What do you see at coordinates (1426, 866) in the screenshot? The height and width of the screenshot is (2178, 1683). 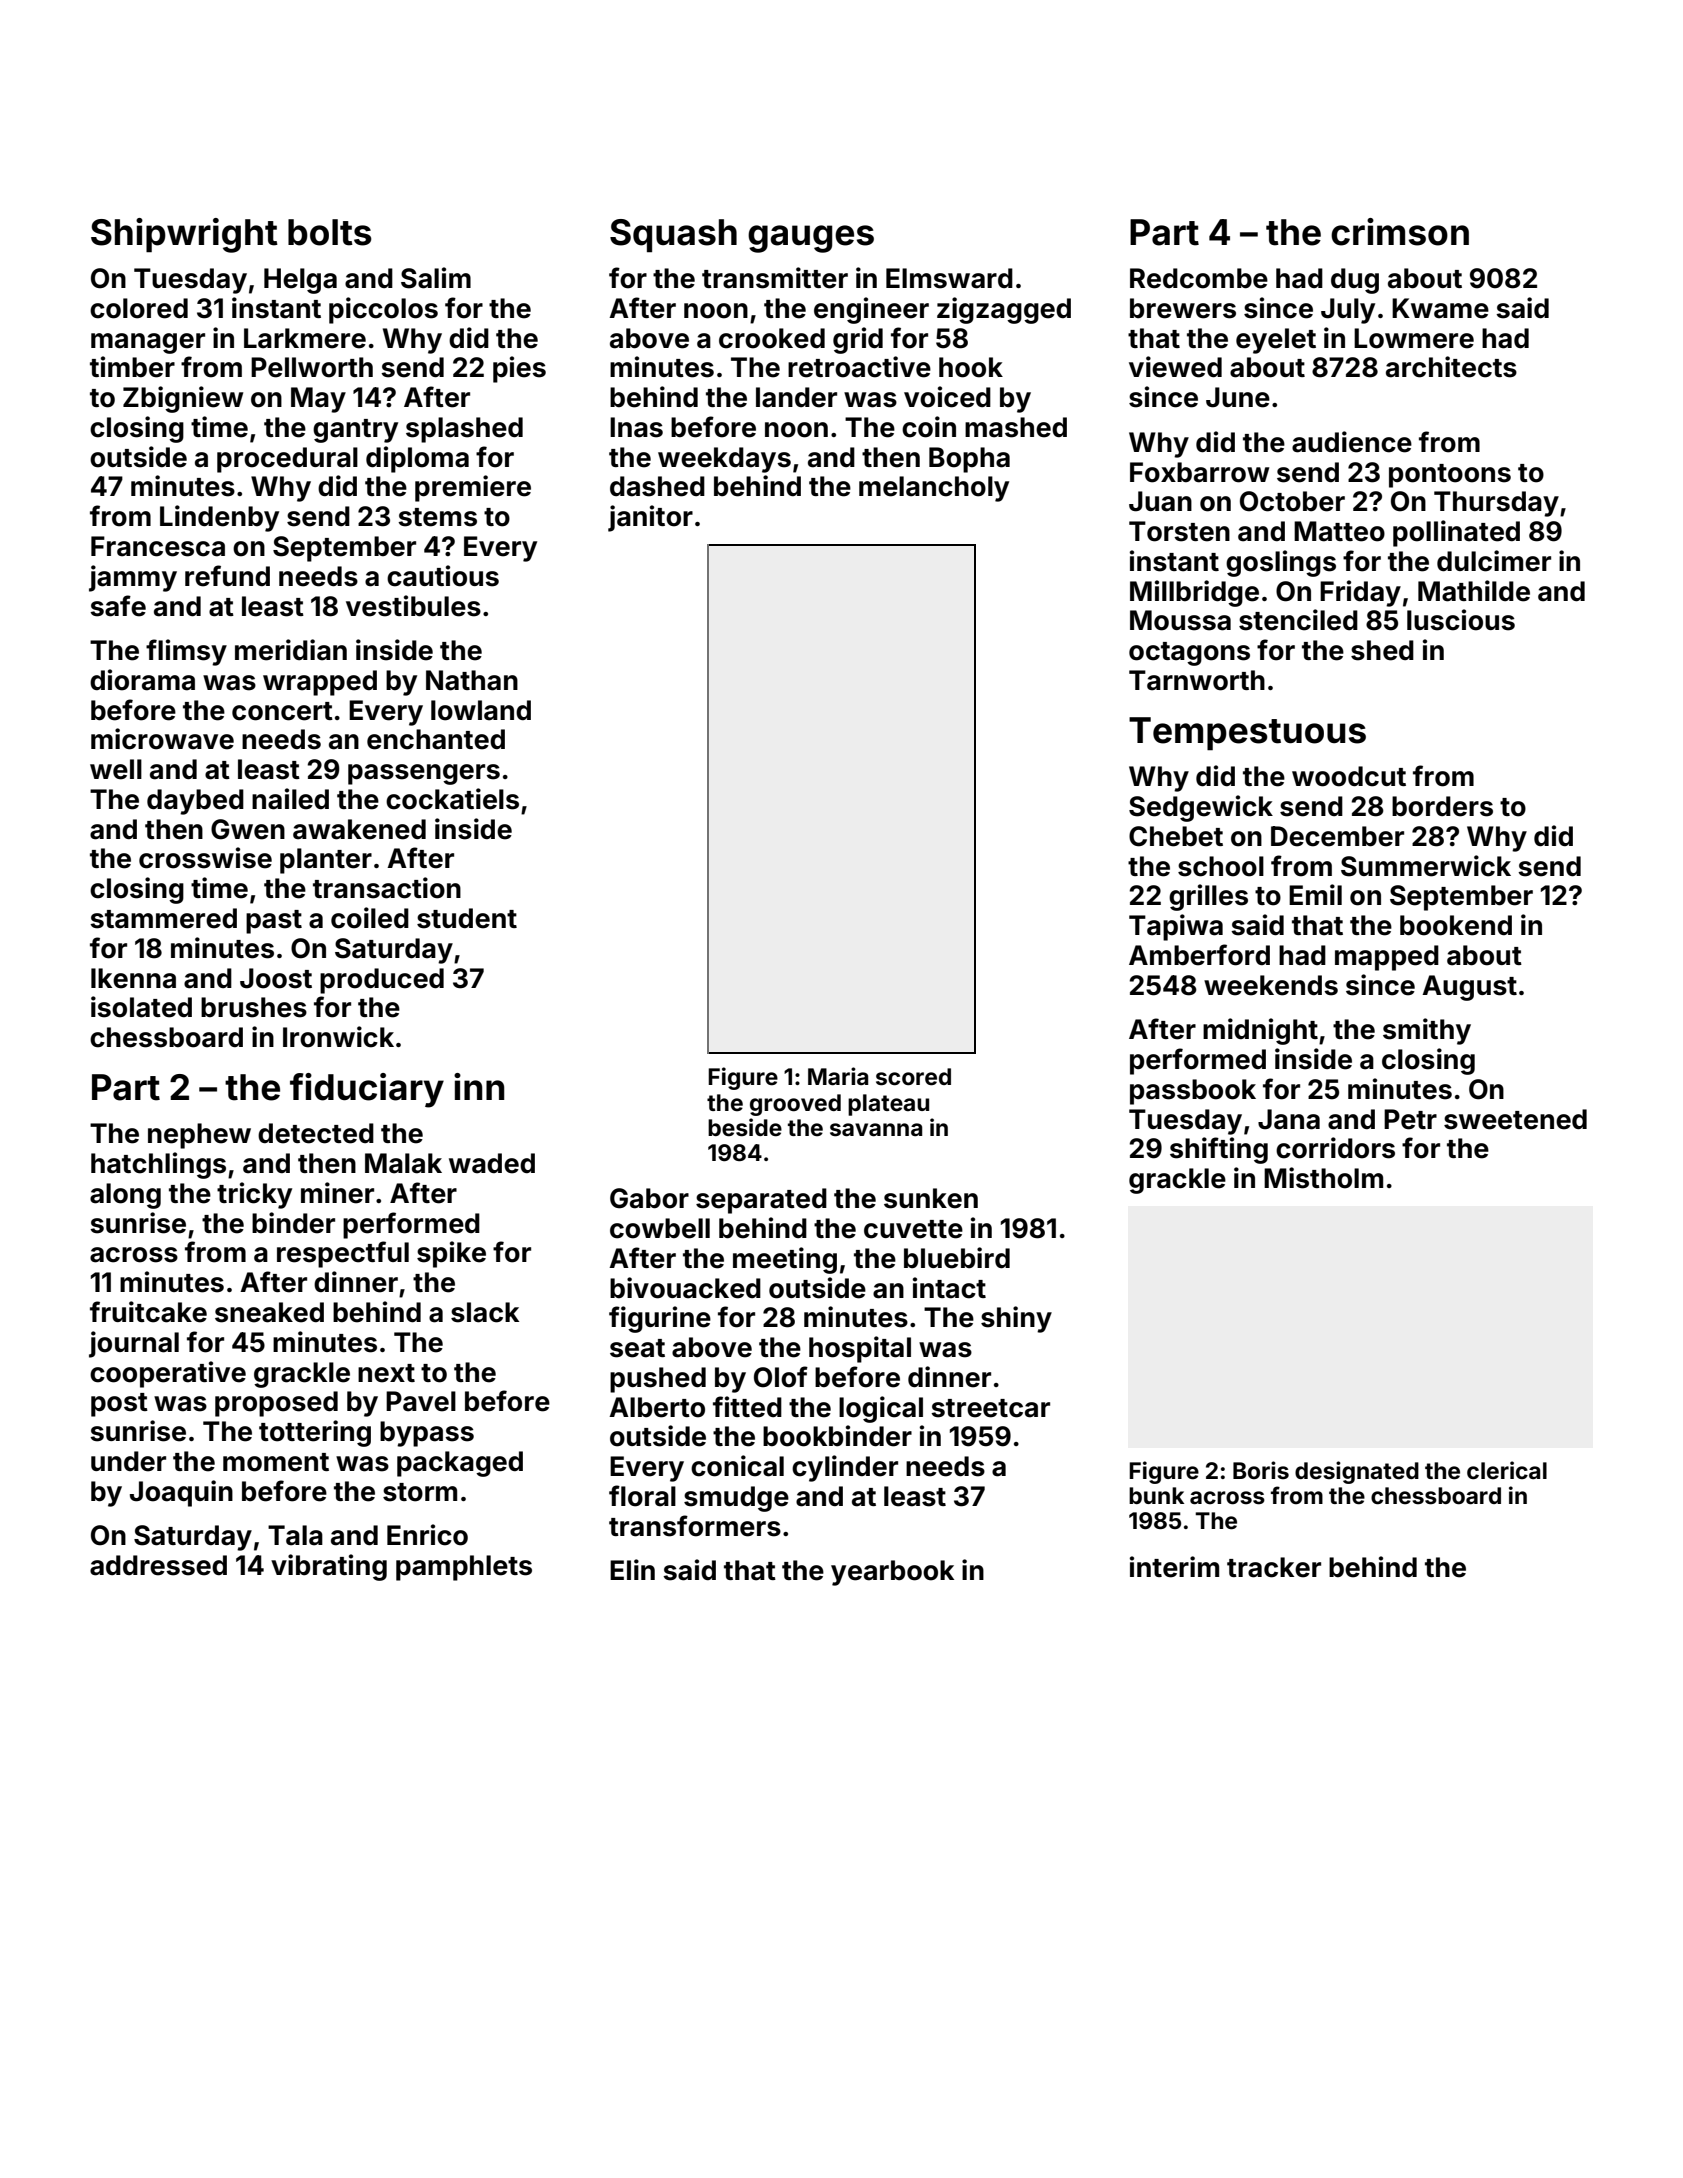 I see `Summerwick` at bounding box center [1426, 866].
